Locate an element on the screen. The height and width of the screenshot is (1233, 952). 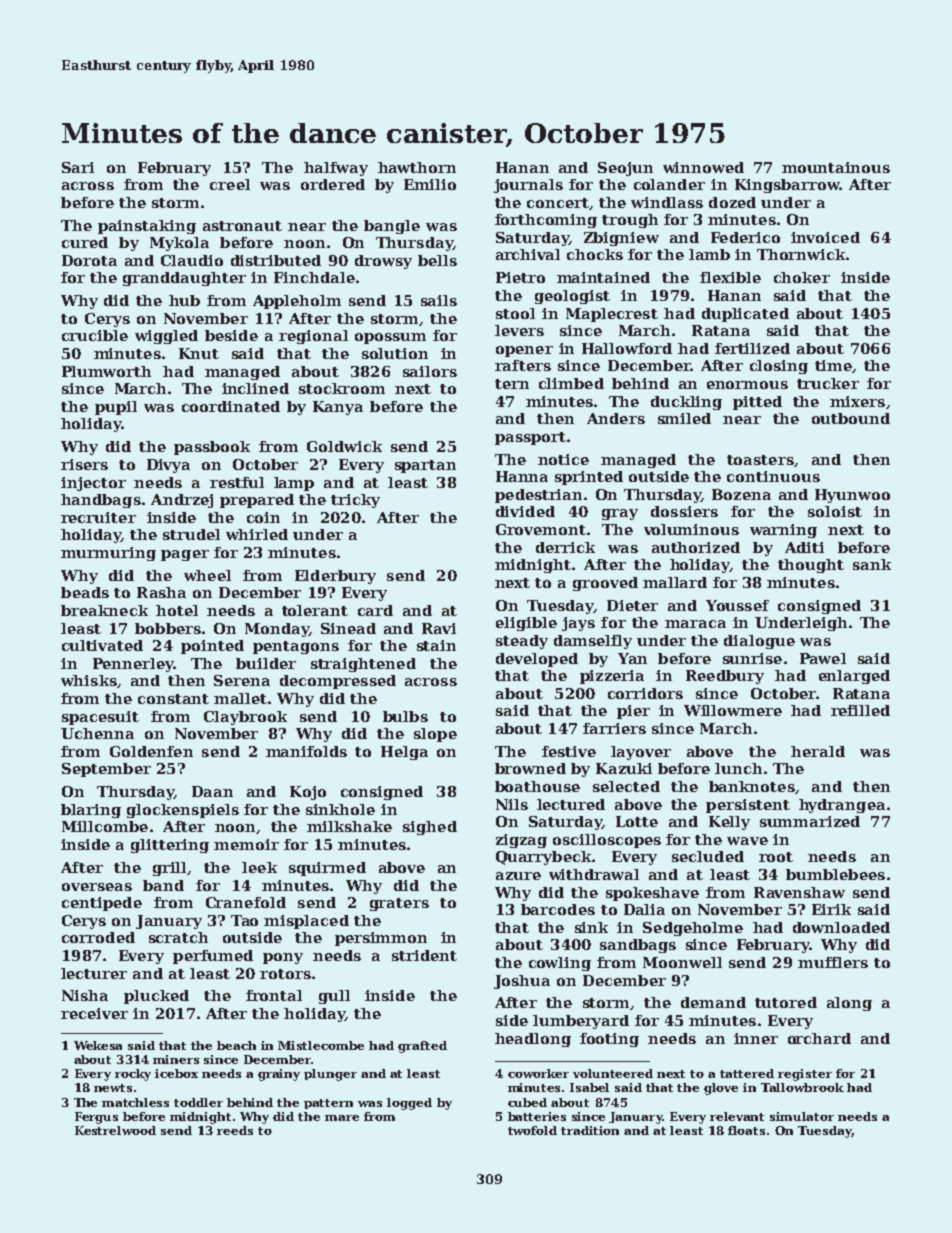
winnowed is located at coordinates (703, 167).
